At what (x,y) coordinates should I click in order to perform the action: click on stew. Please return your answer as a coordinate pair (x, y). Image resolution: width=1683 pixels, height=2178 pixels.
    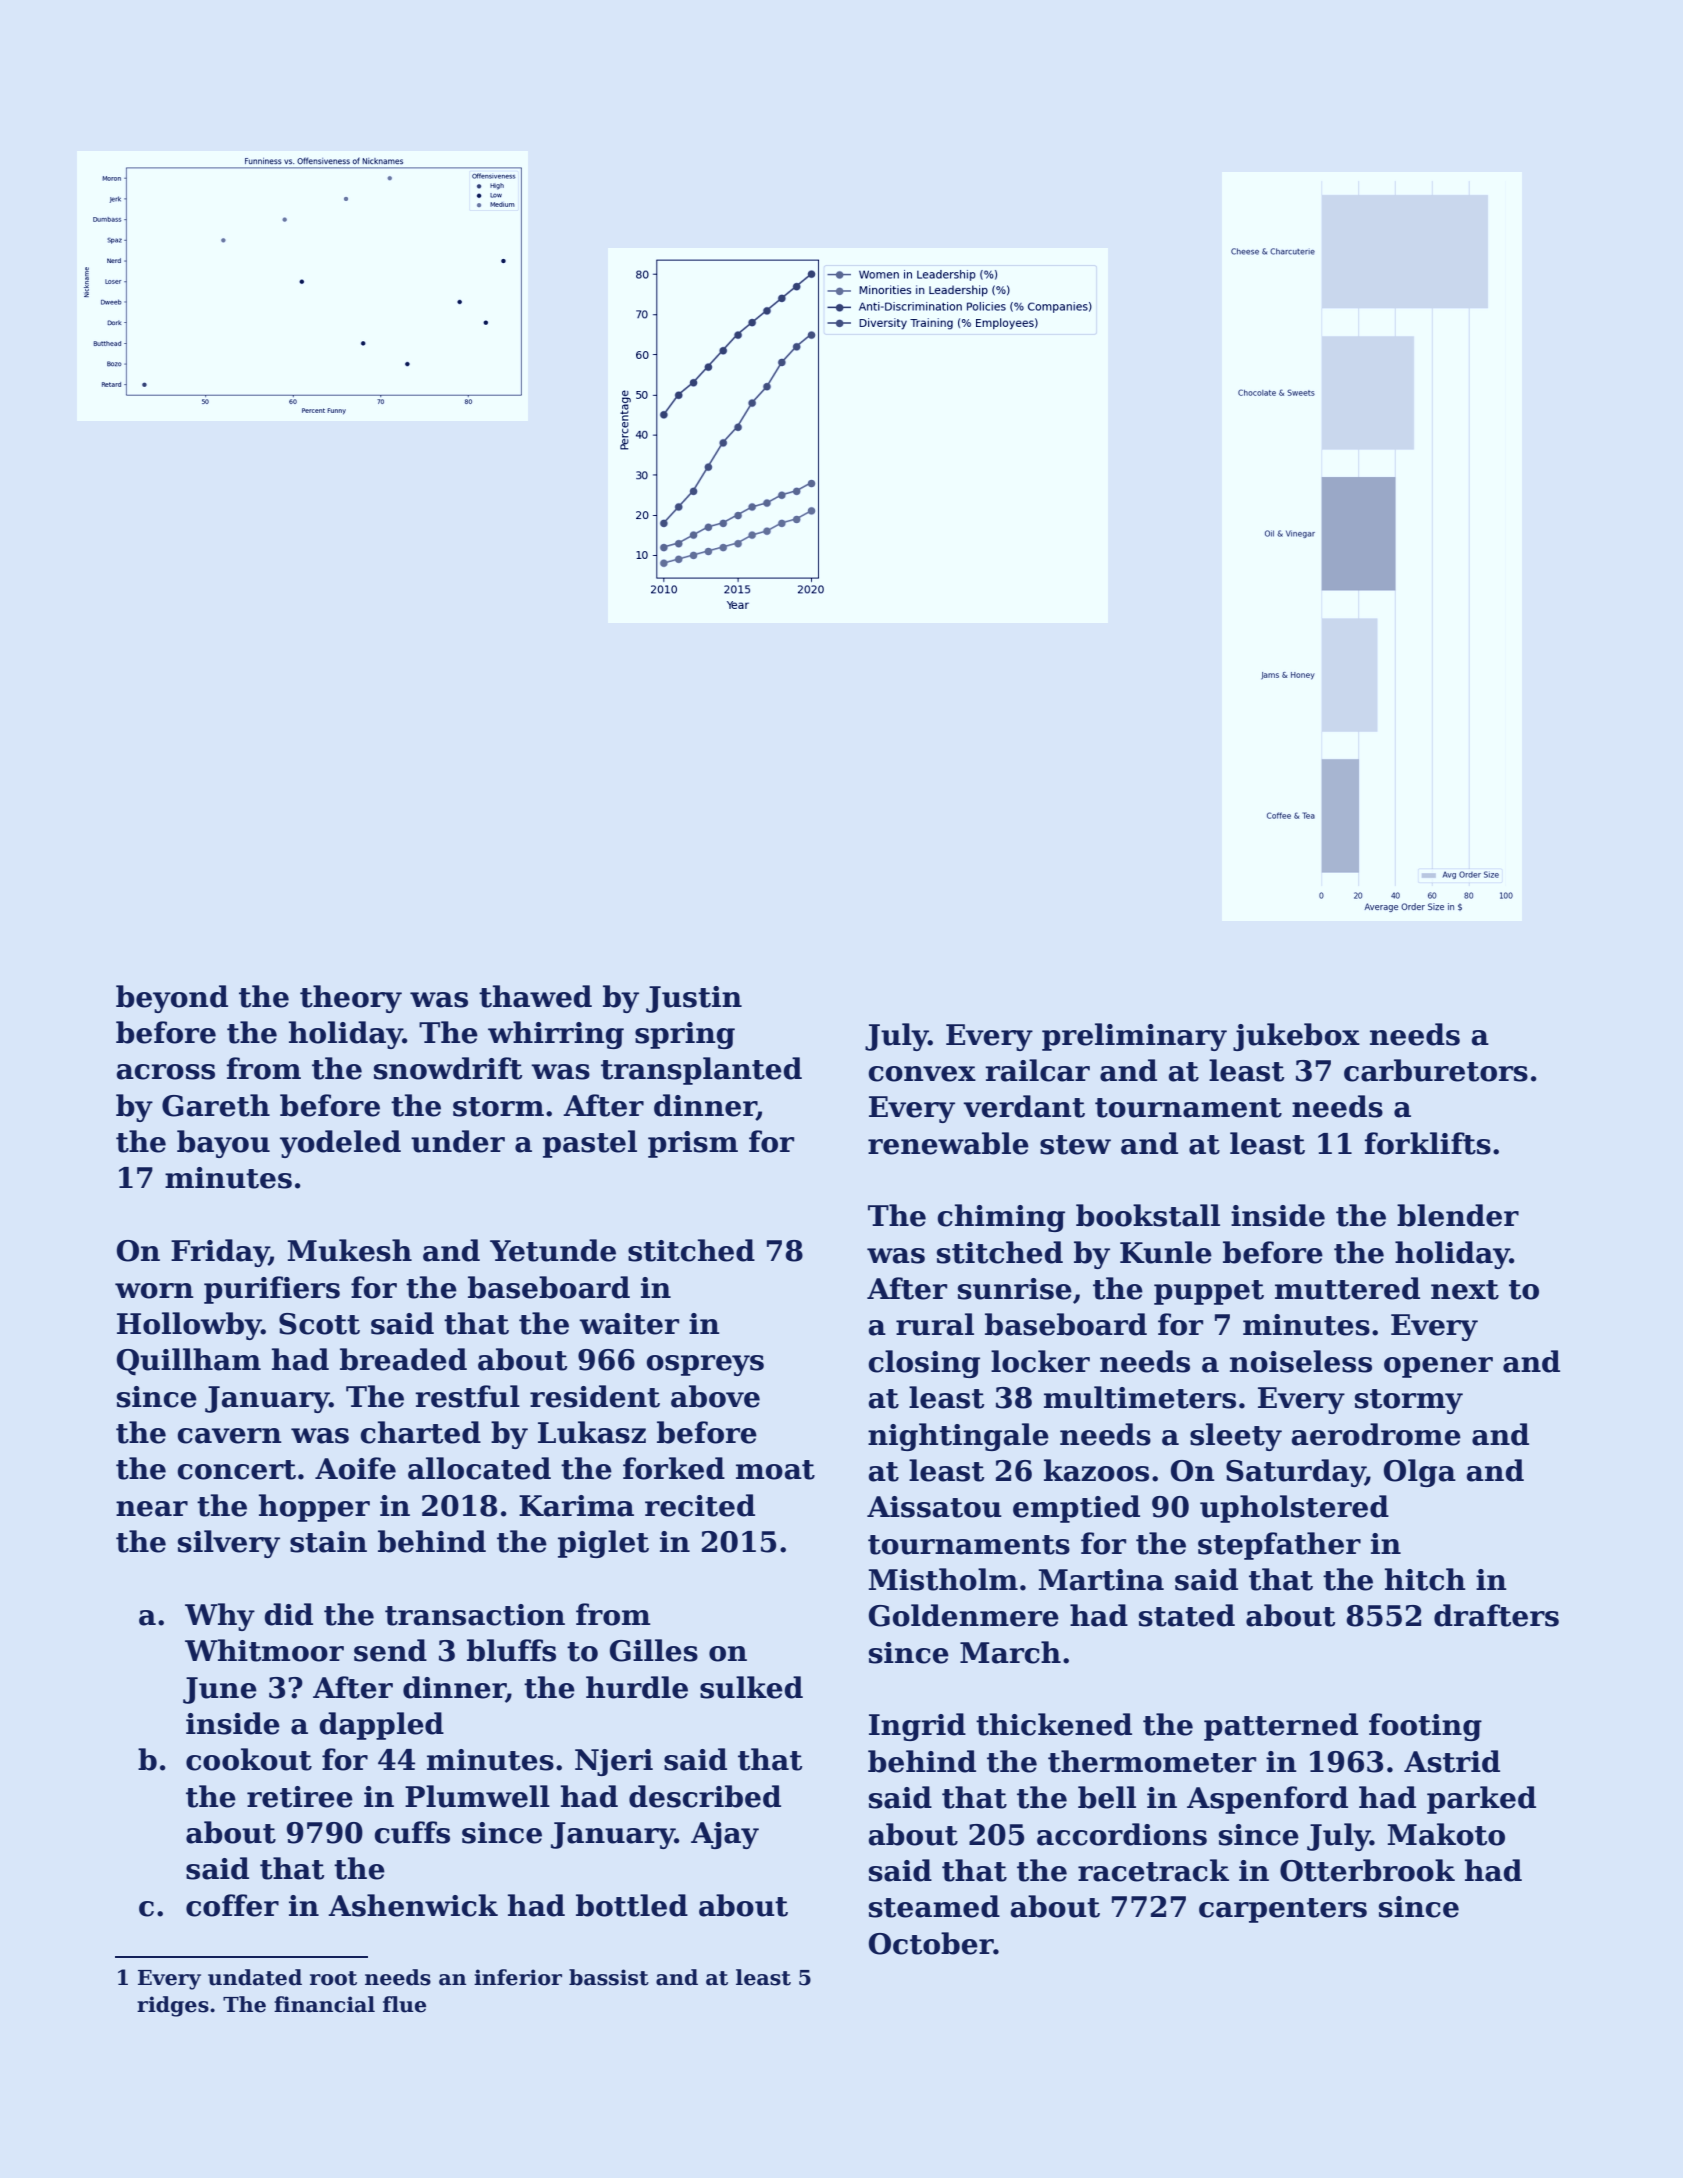
    Looking at the image, I should click on (1075, 1145).
